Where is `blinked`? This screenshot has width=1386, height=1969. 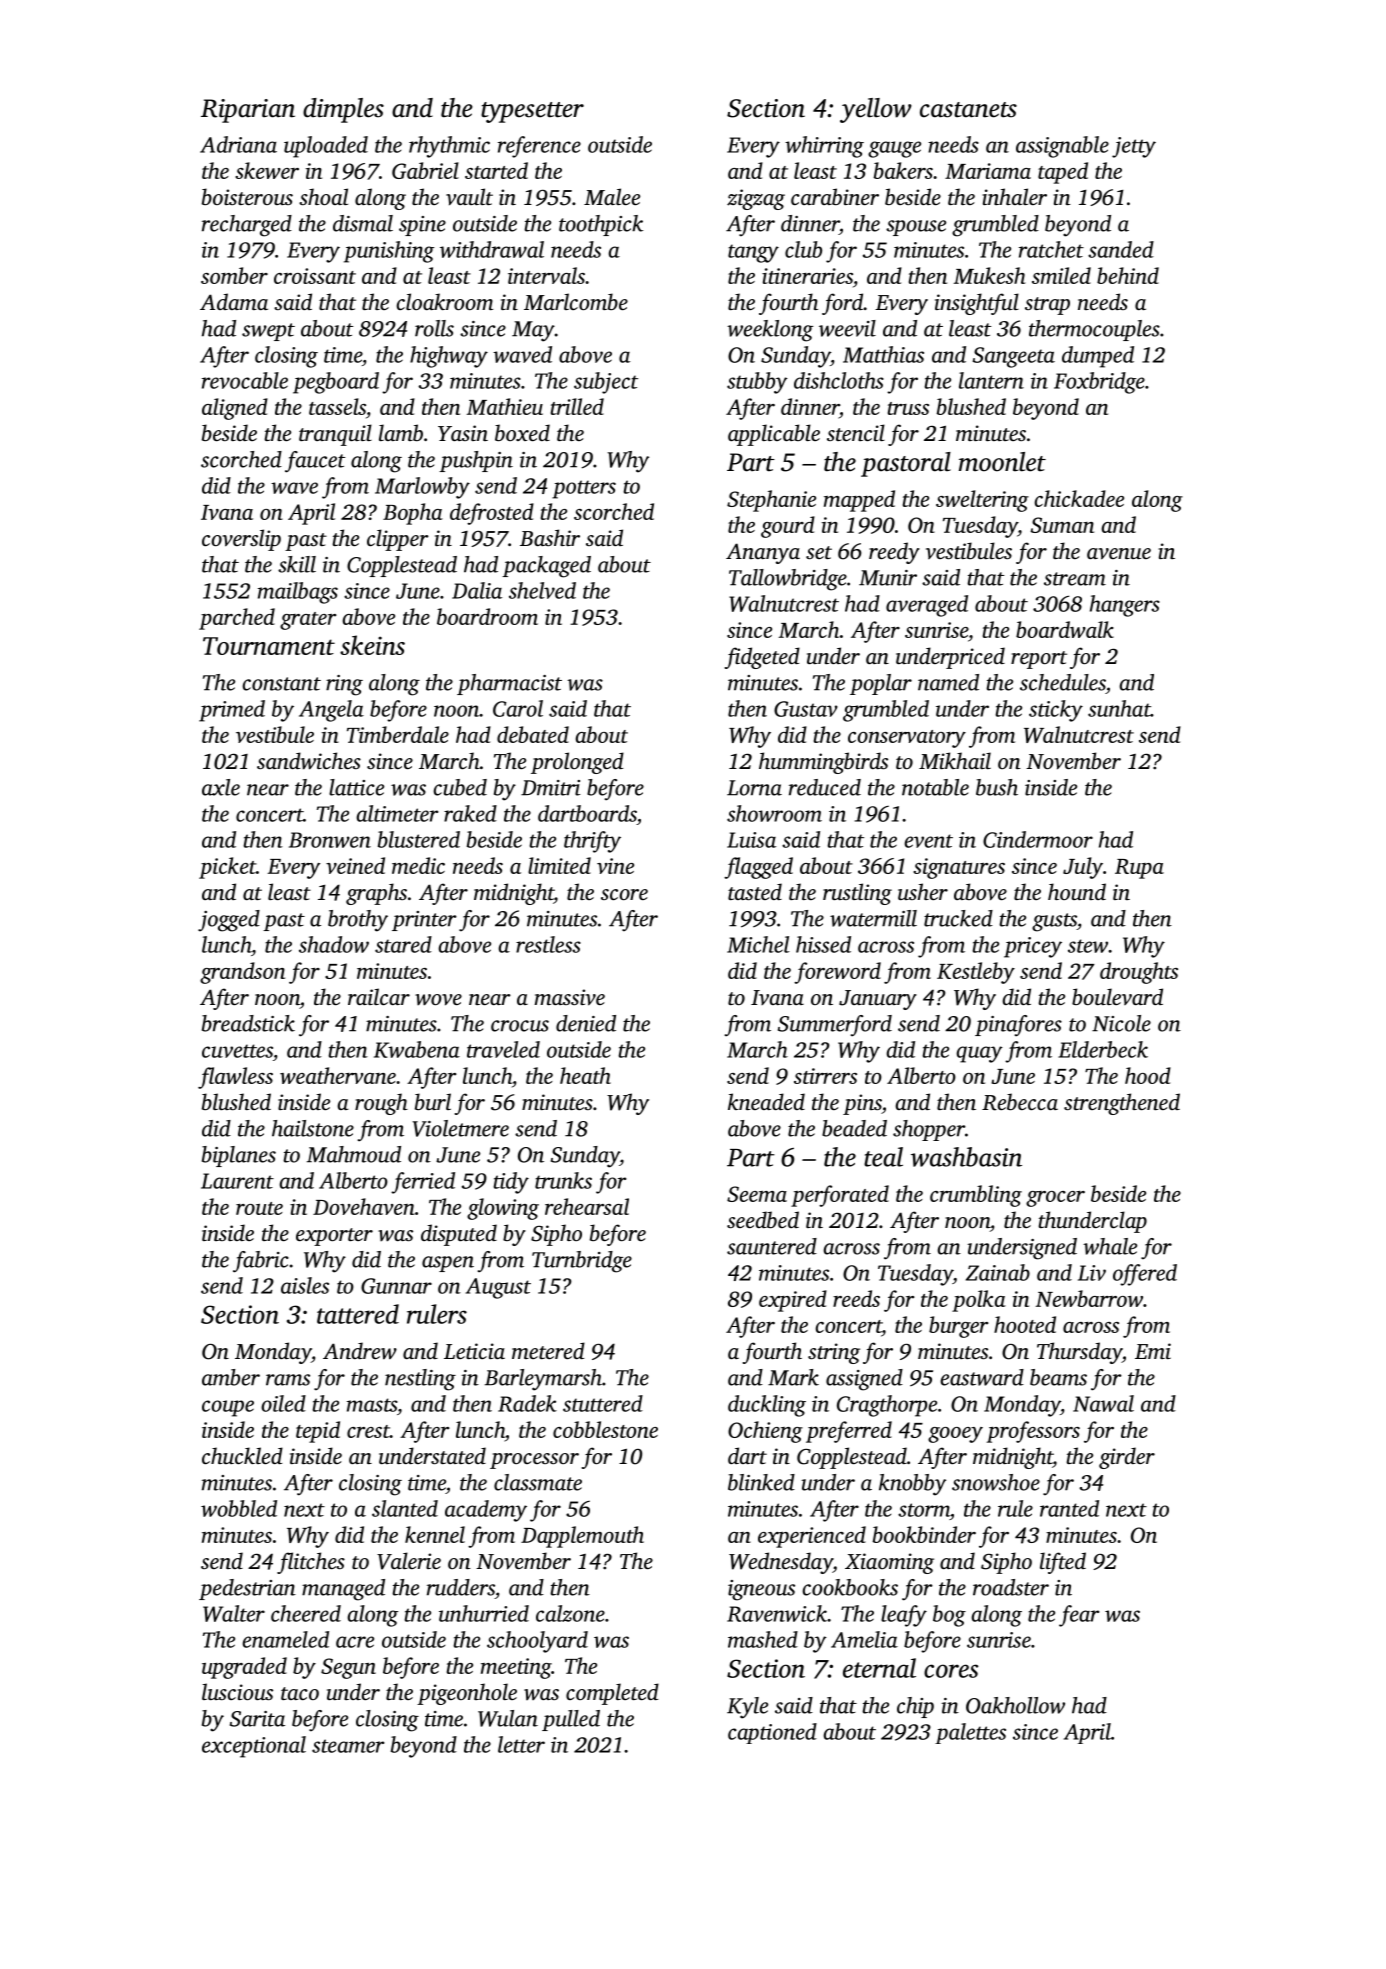
blinked is located at coordinates (761, 1482).
